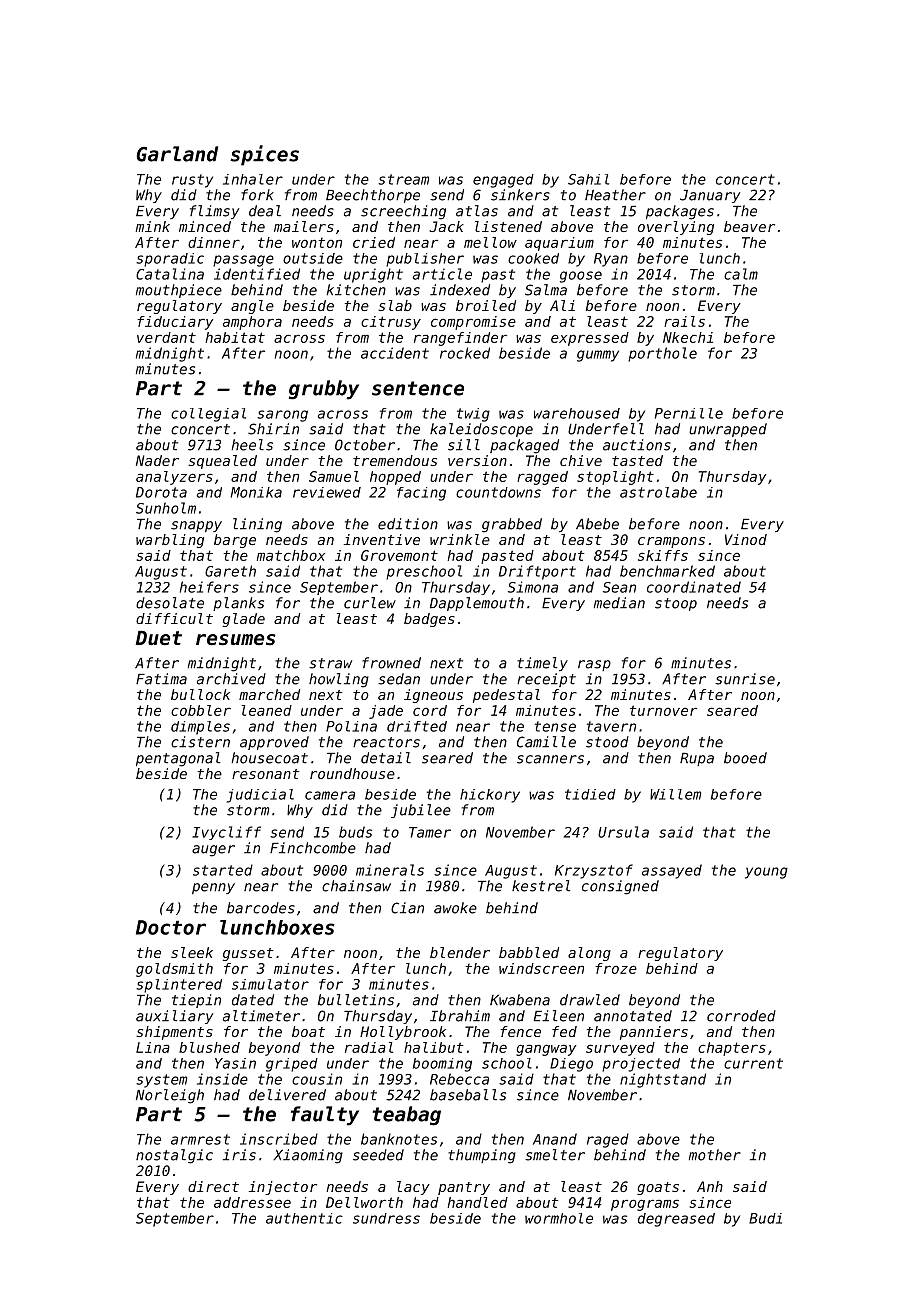 This screenshot has width=924, height=1314. What do you see at coordinates (175, 323) in the screenshot?
I see `fiduciary` at bounding box center [175, 323].
